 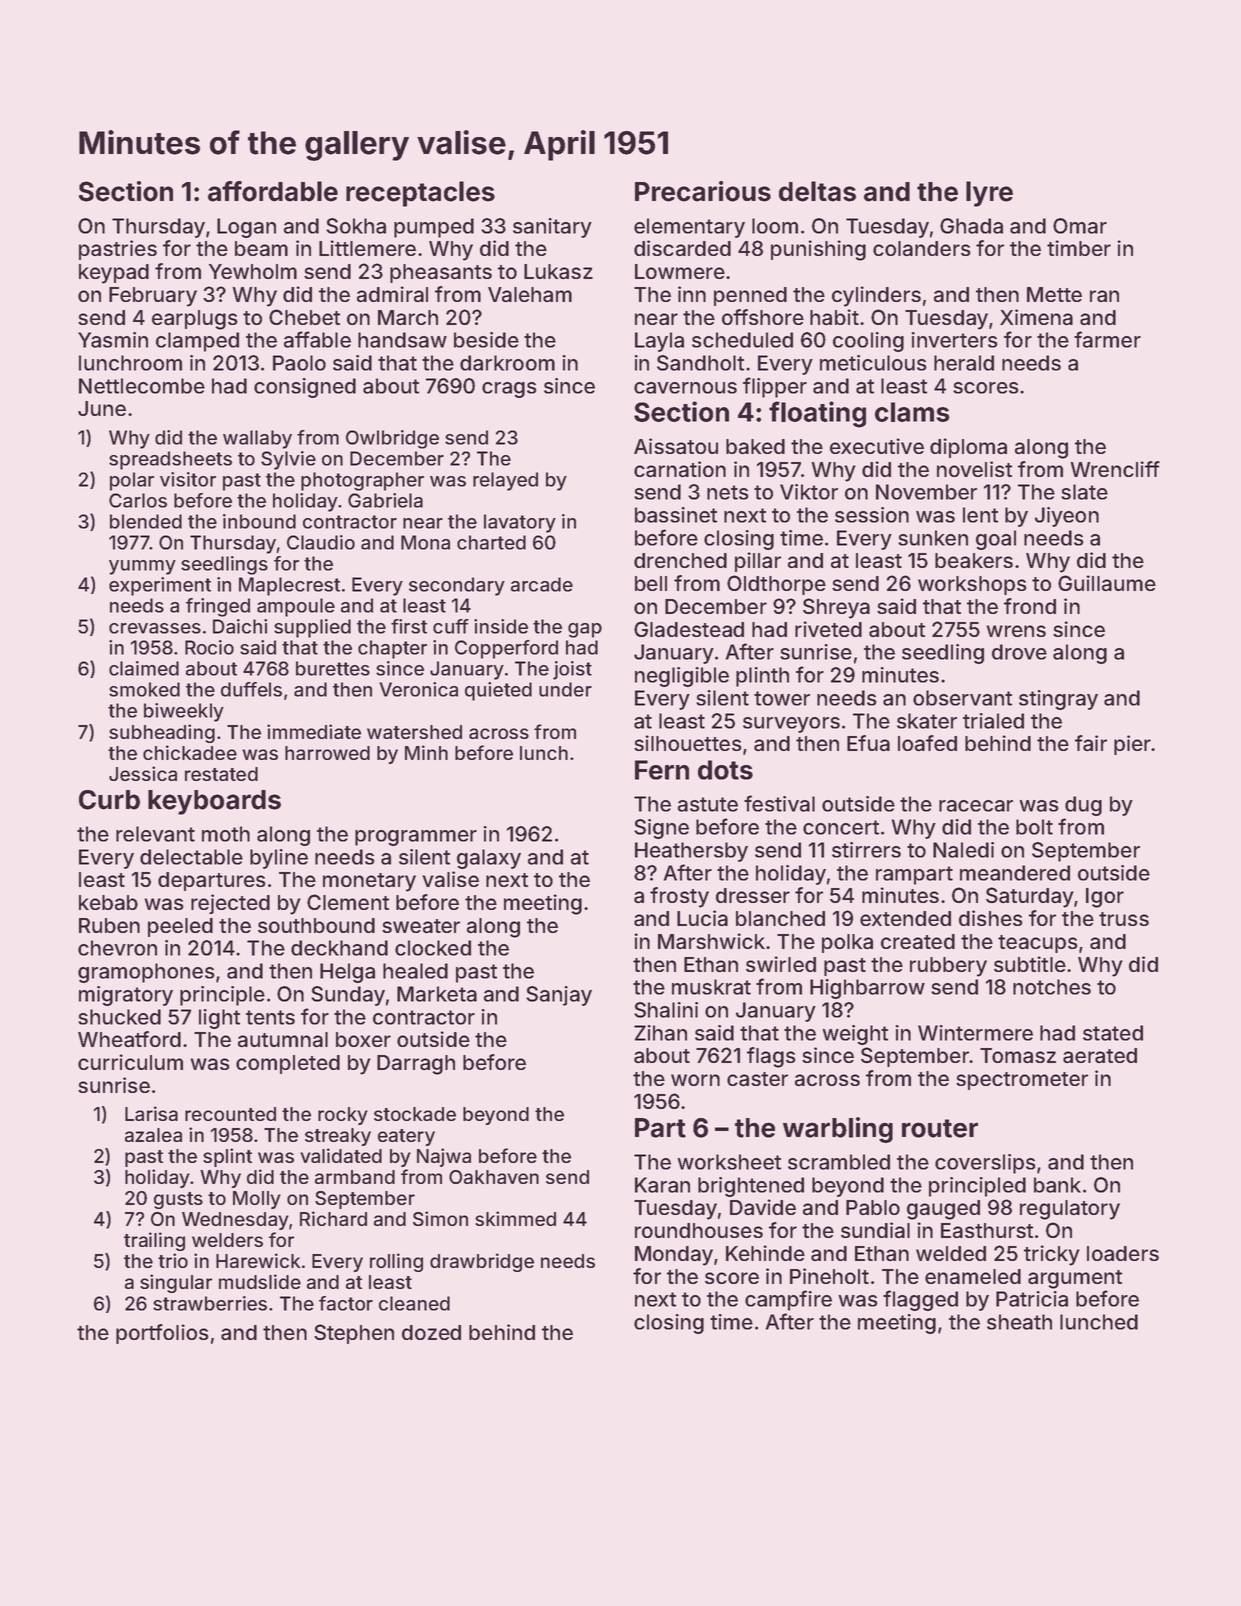 I want to click on affable, so click(x=317, y=339).
